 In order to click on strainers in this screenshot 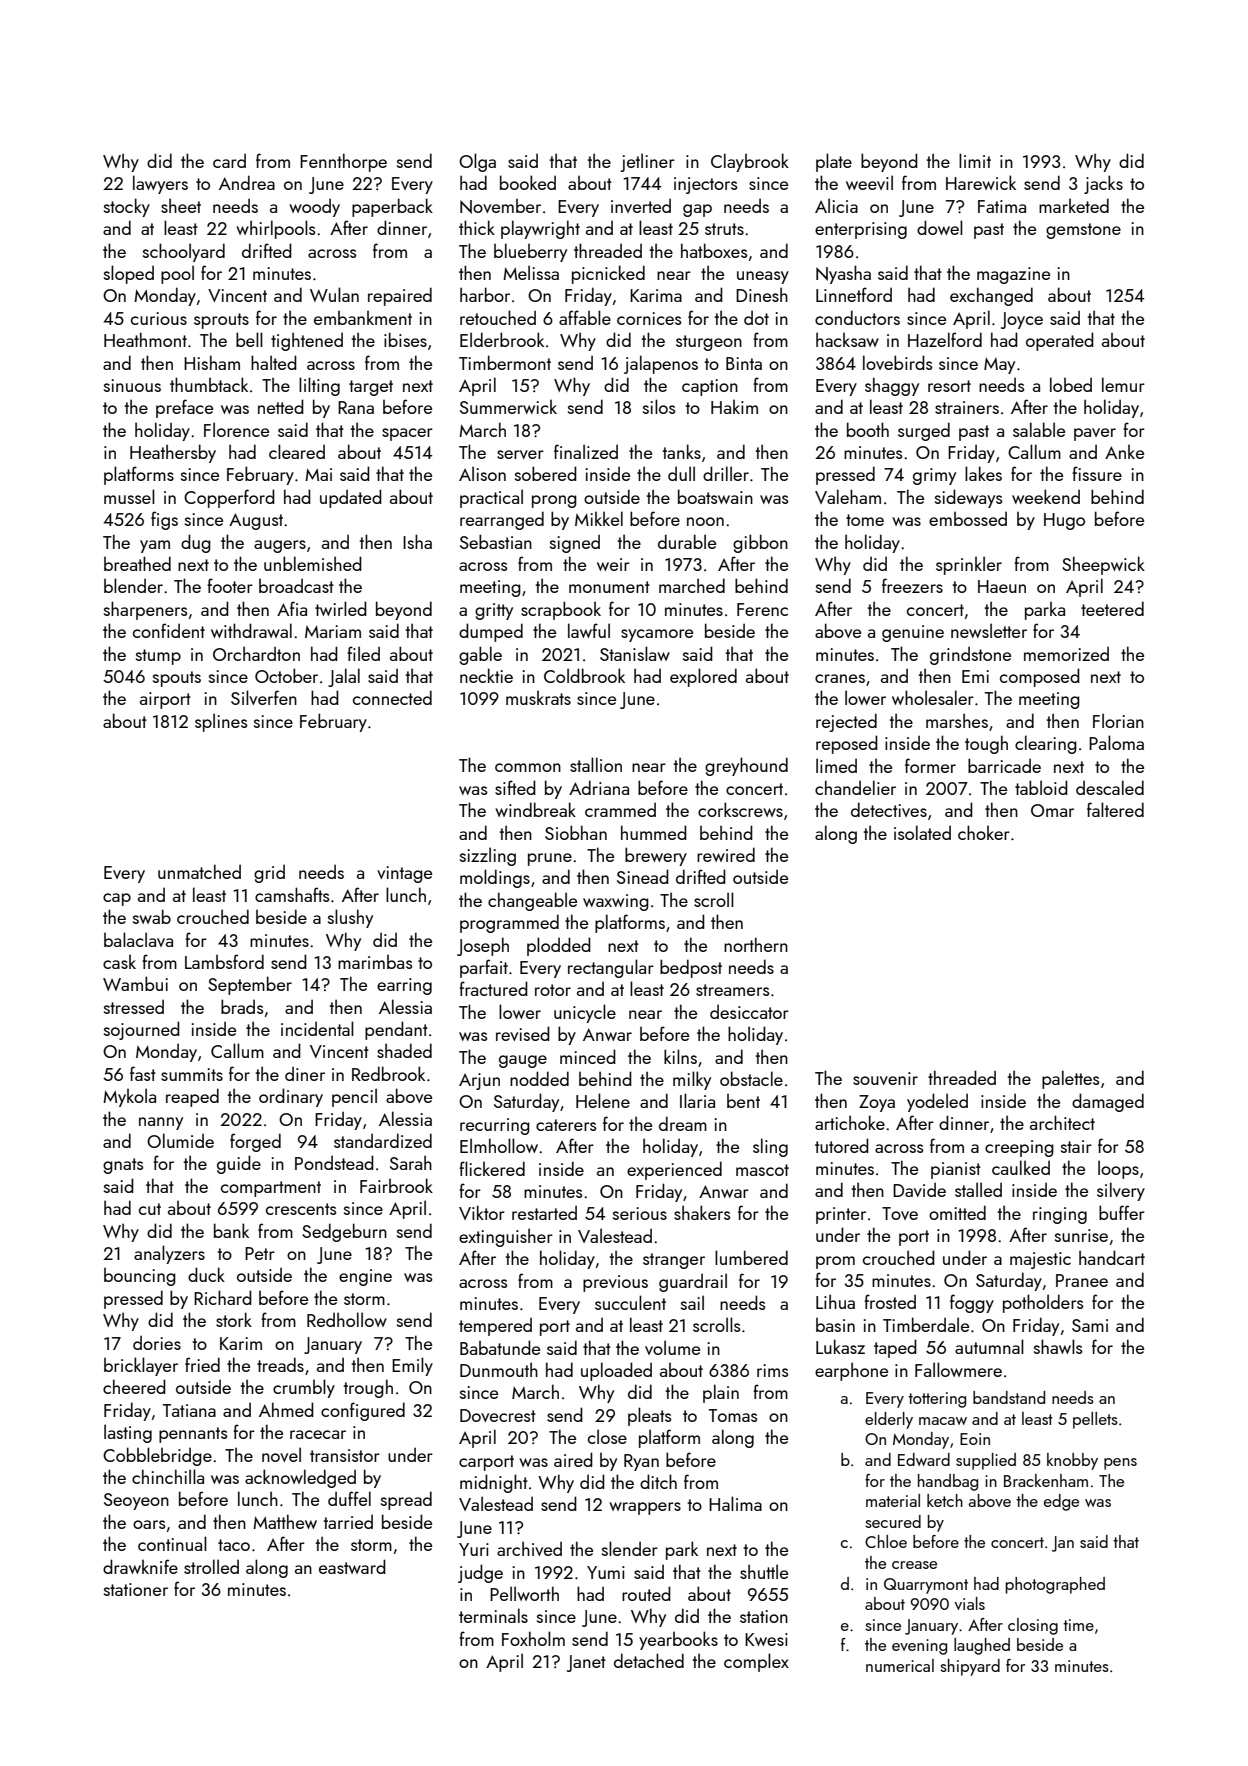, I will do `click(967, 407)`.
